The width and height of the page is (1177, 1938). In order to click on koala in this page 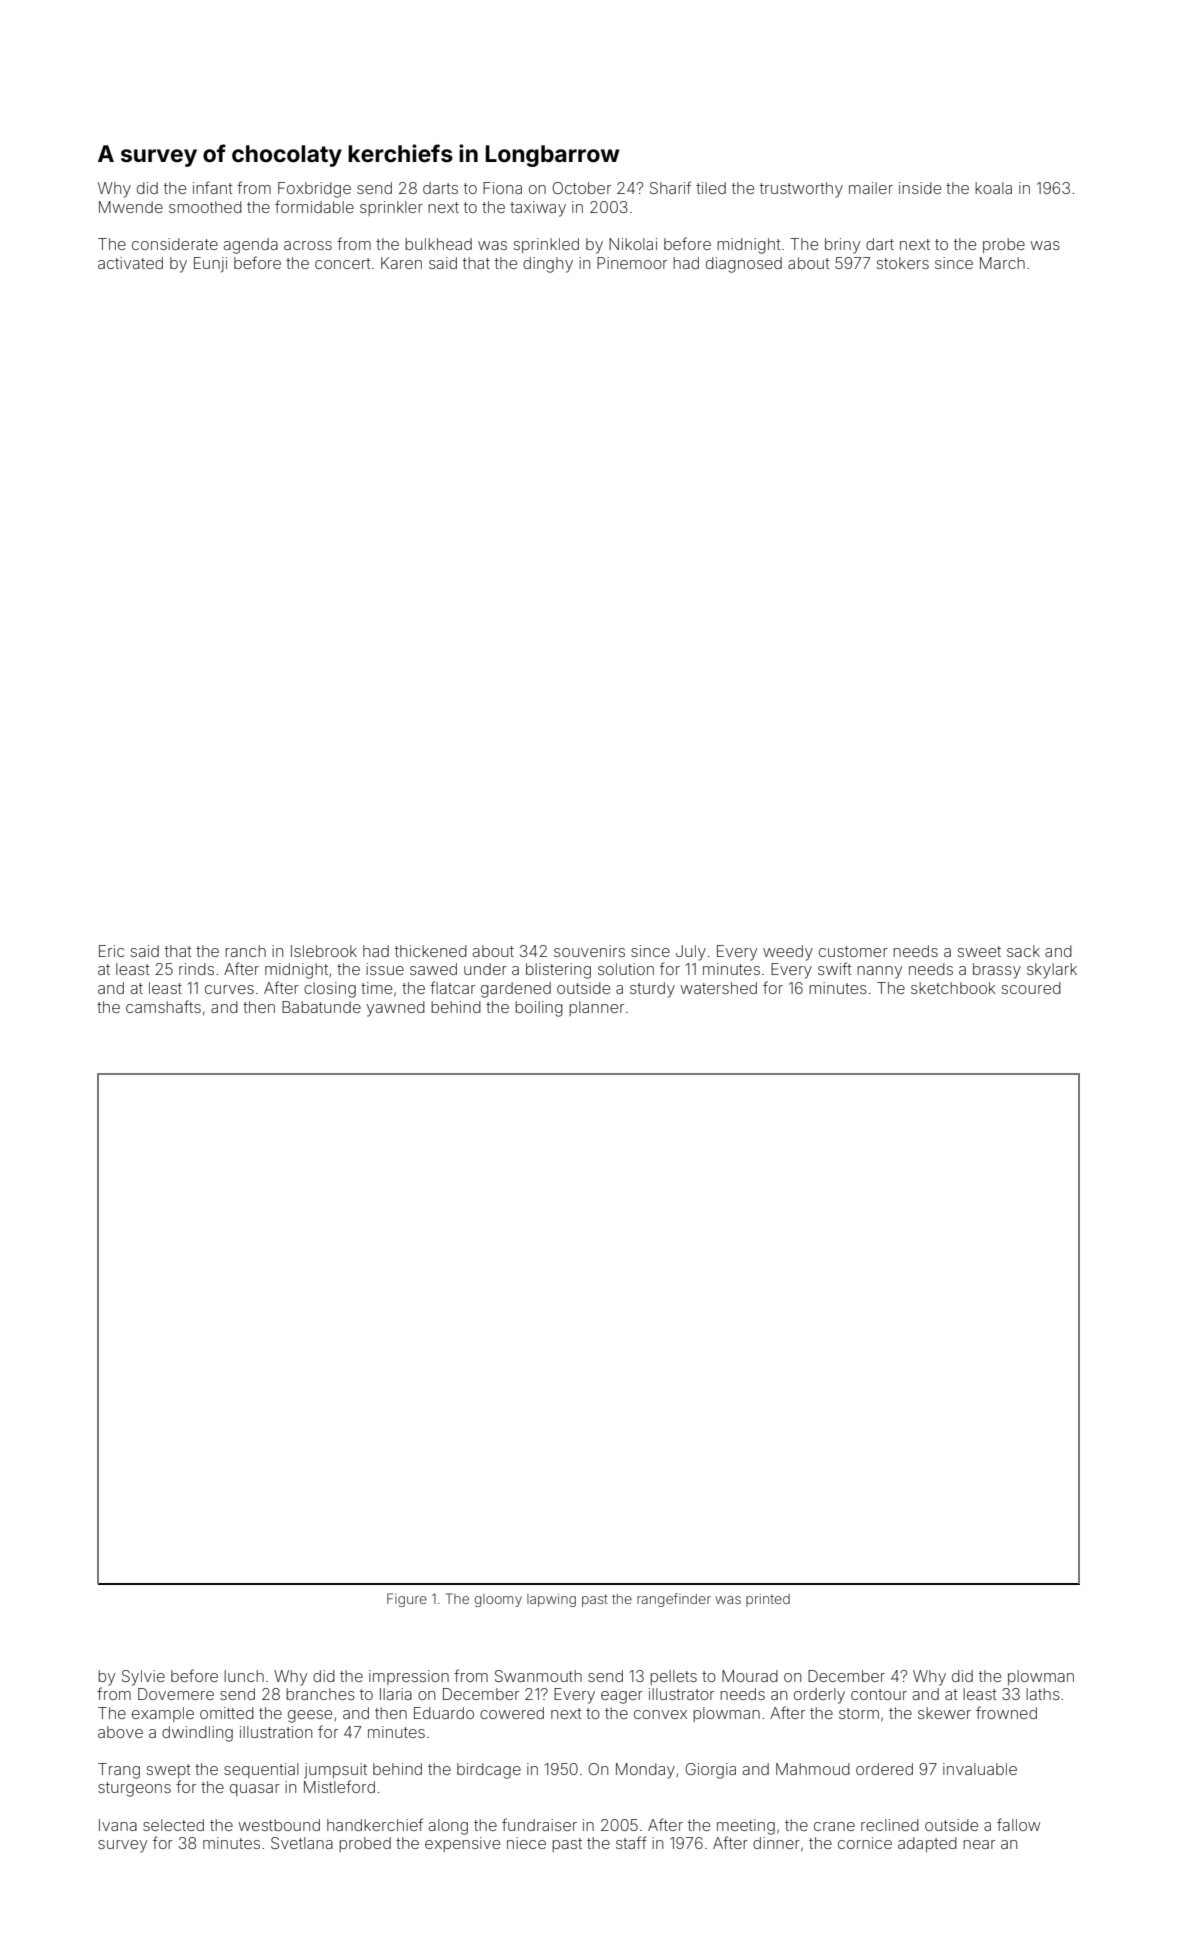, I will do `click(993, 188)`.
